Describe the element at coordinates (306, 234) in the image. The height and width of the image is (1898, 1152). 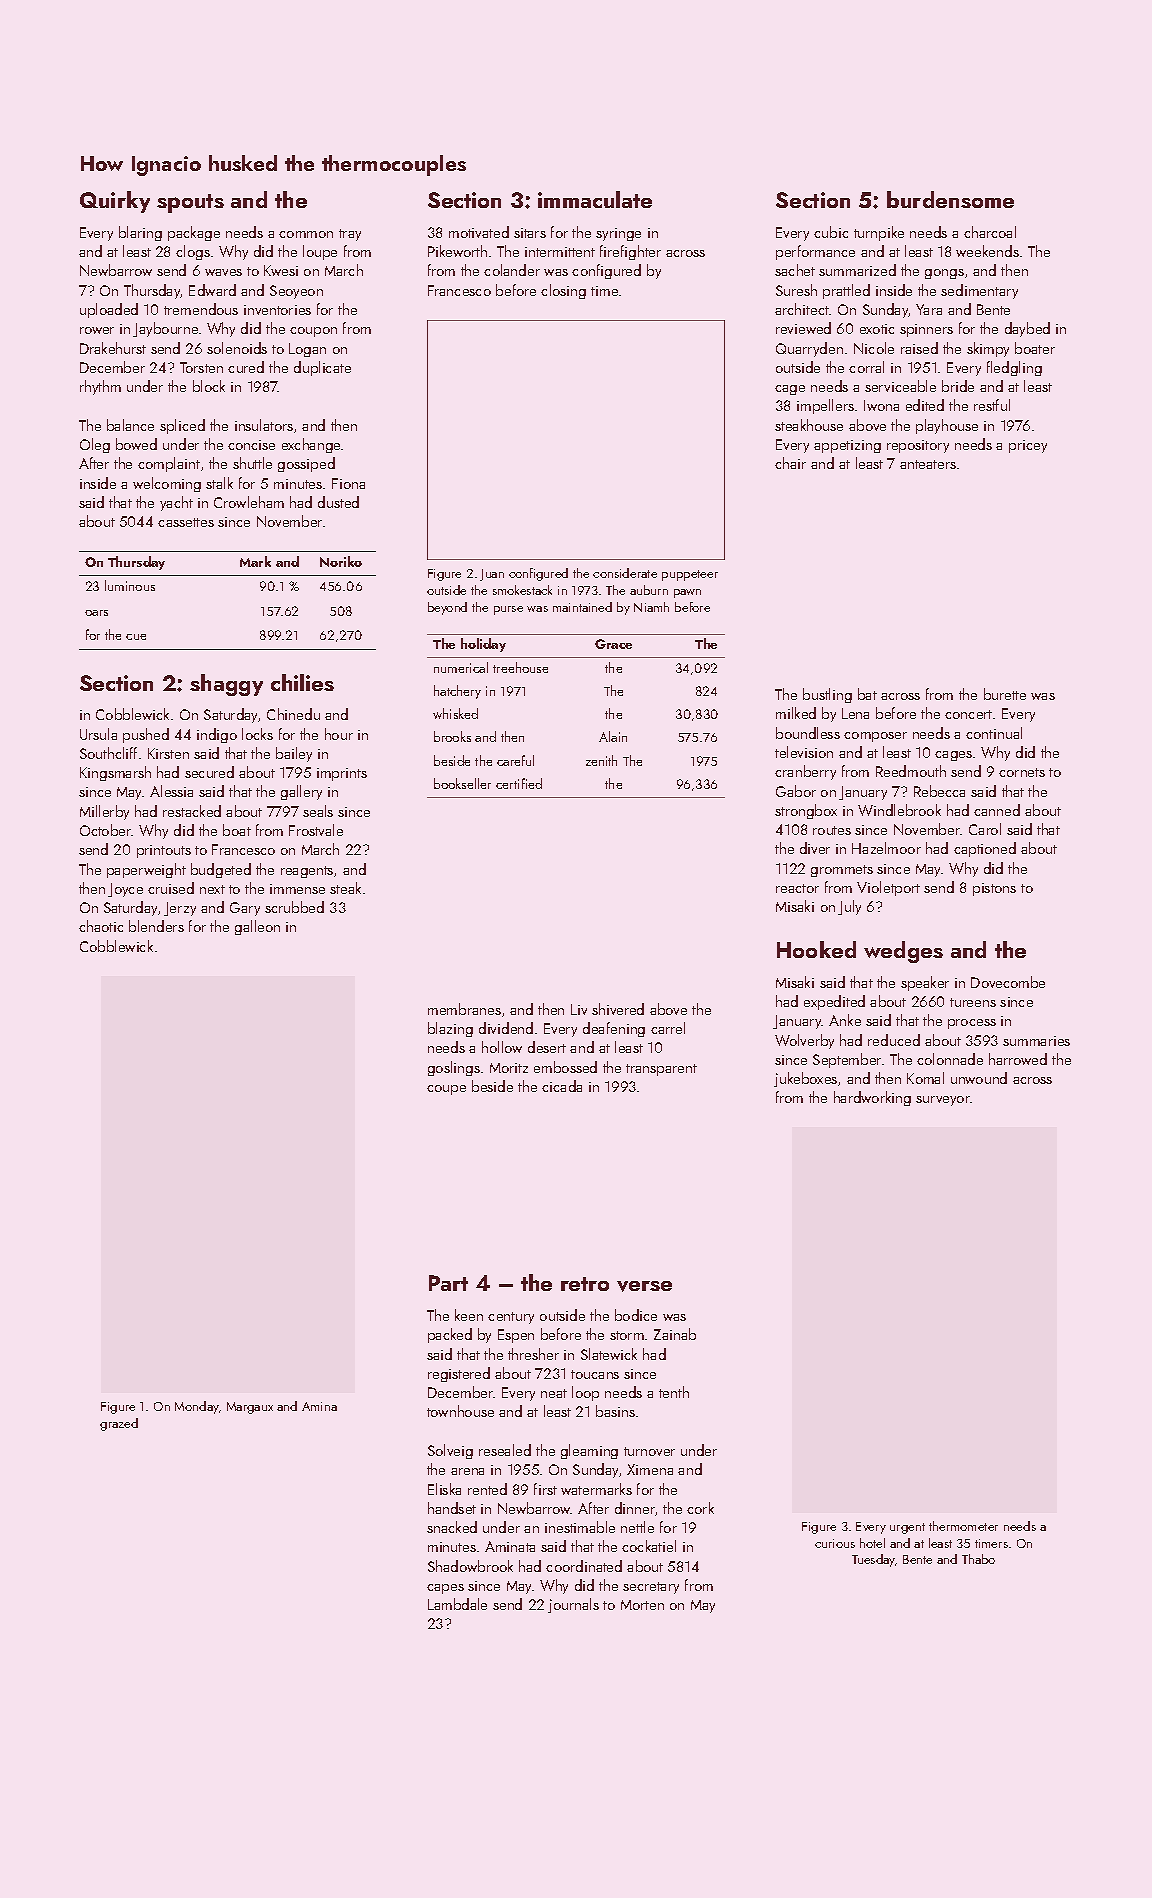
I see `common` at that location.
